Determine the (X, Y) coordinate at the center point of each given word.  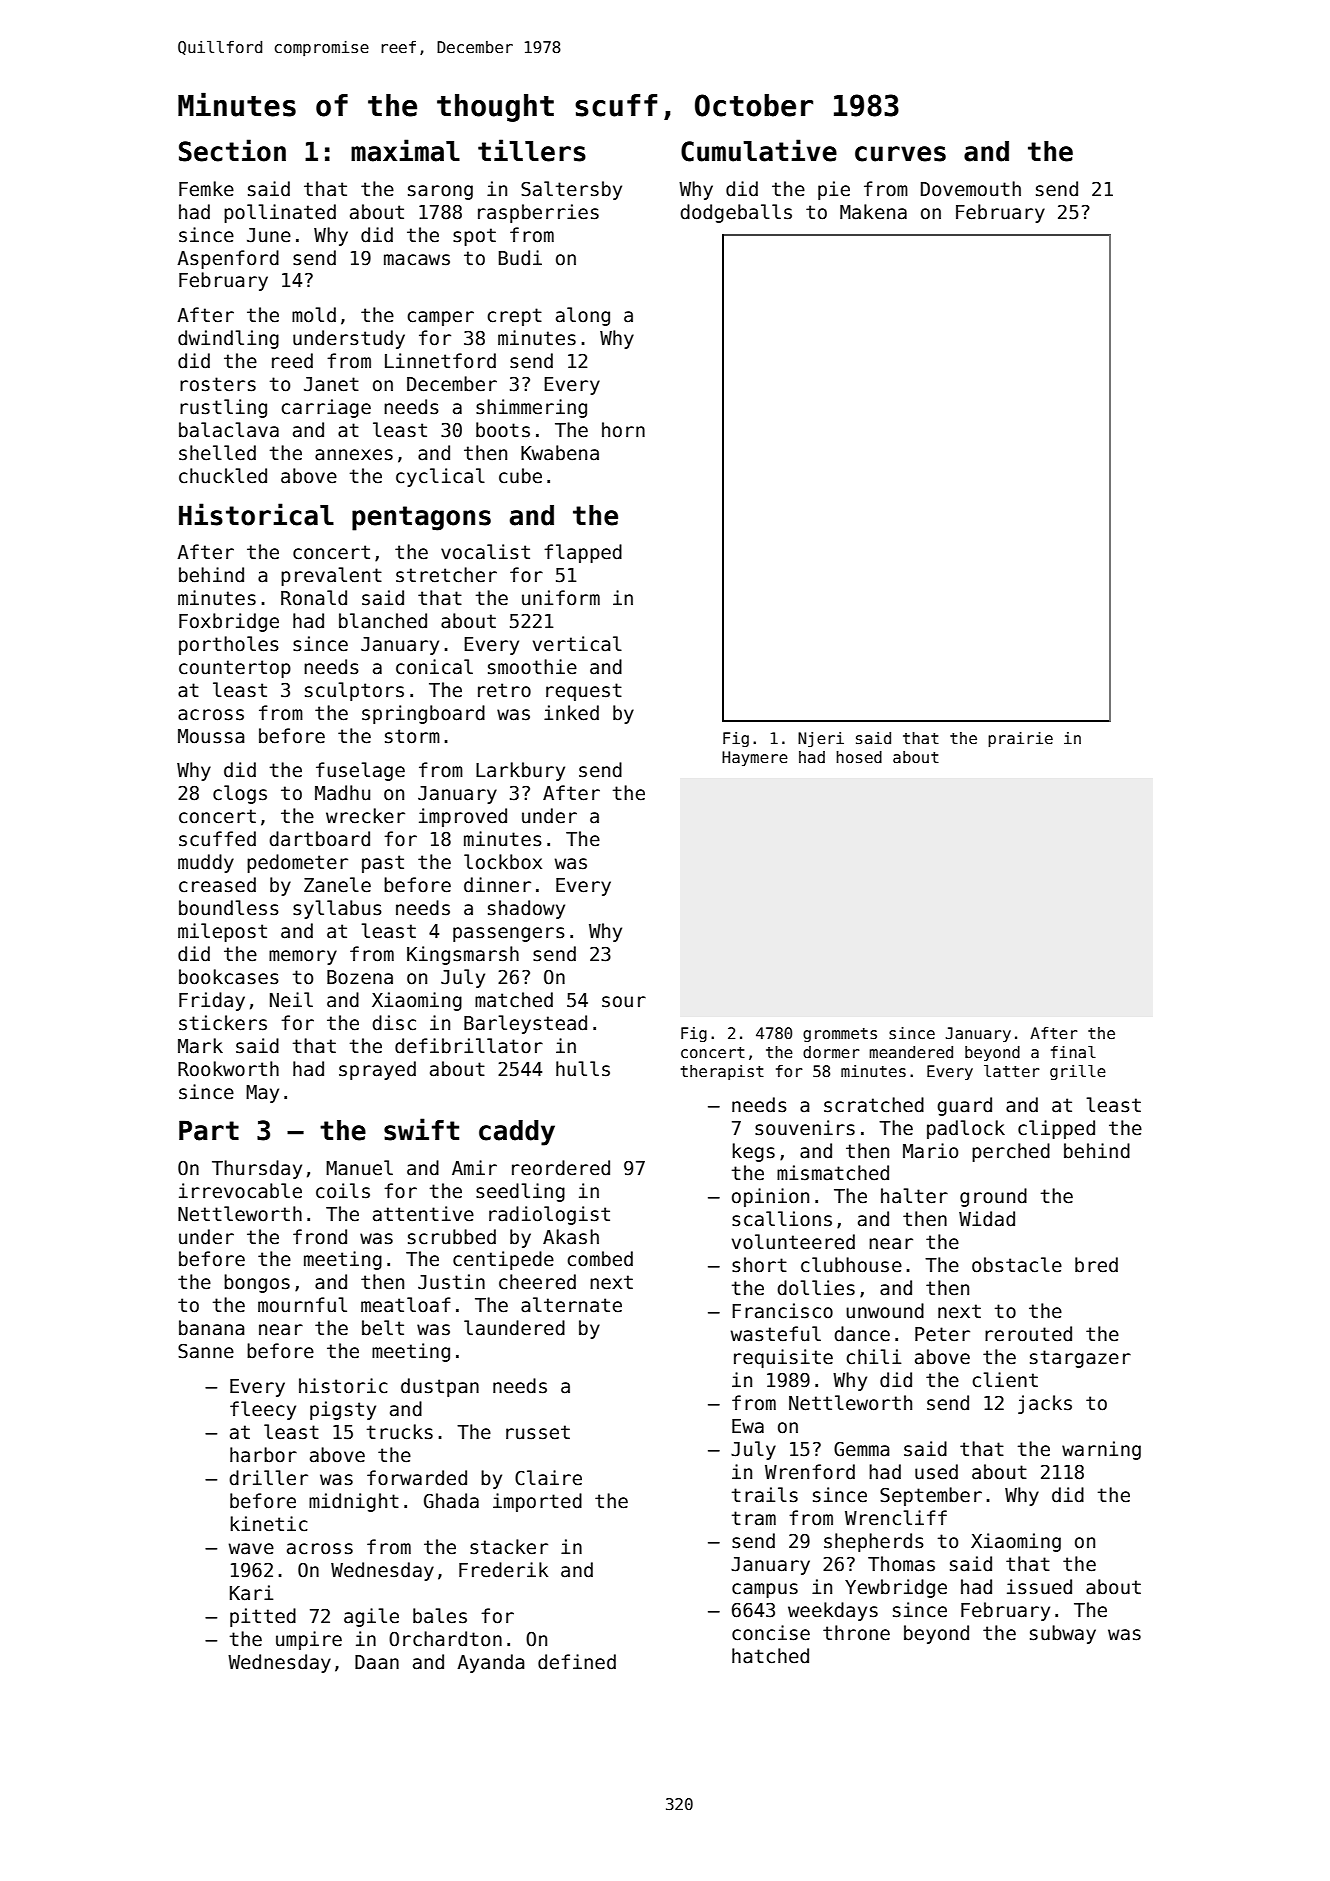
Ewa (748, 1426)
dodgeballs (736, 213)
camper (440, 318)
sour (624, 1002)
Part (209, 1130)
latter (1012, 1071)
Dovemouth (971, 189)
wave (251, 1549)
